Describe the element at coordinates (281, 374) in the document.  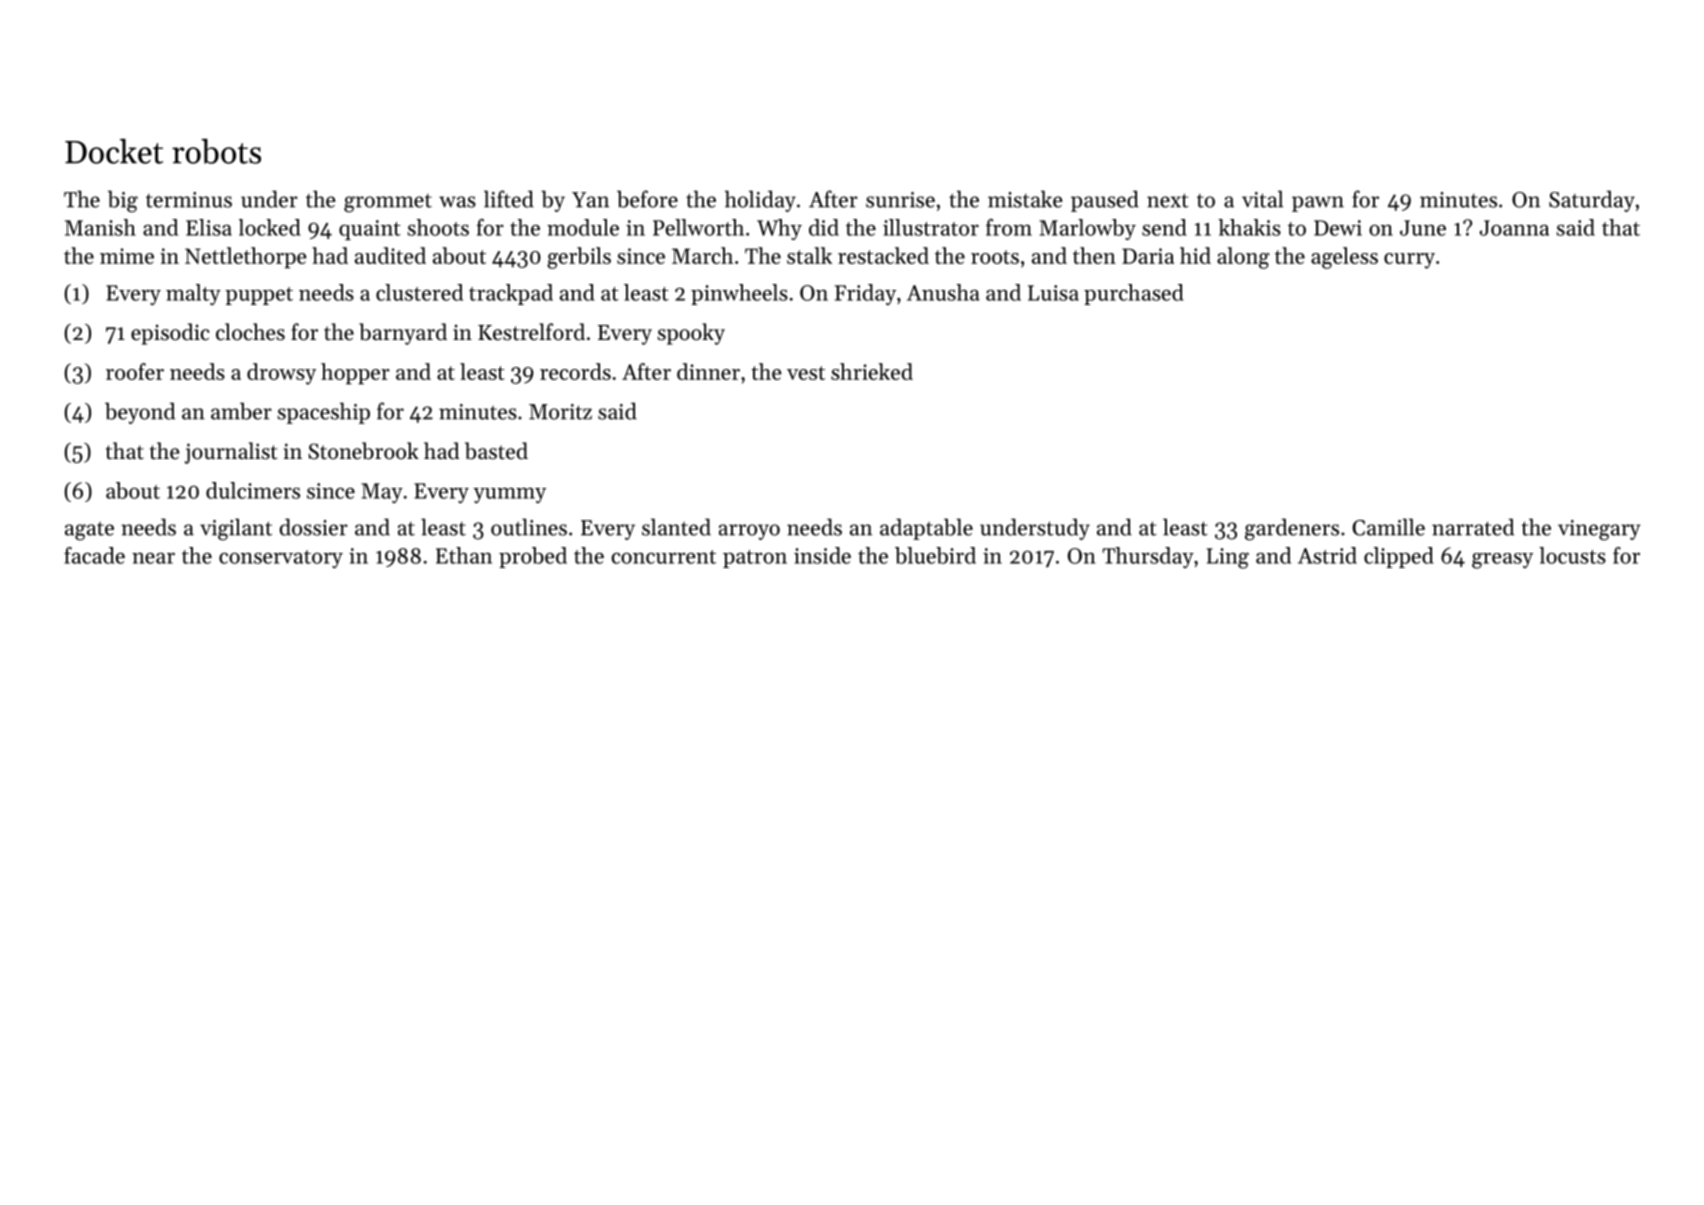
I see `drowsy` at that location.
